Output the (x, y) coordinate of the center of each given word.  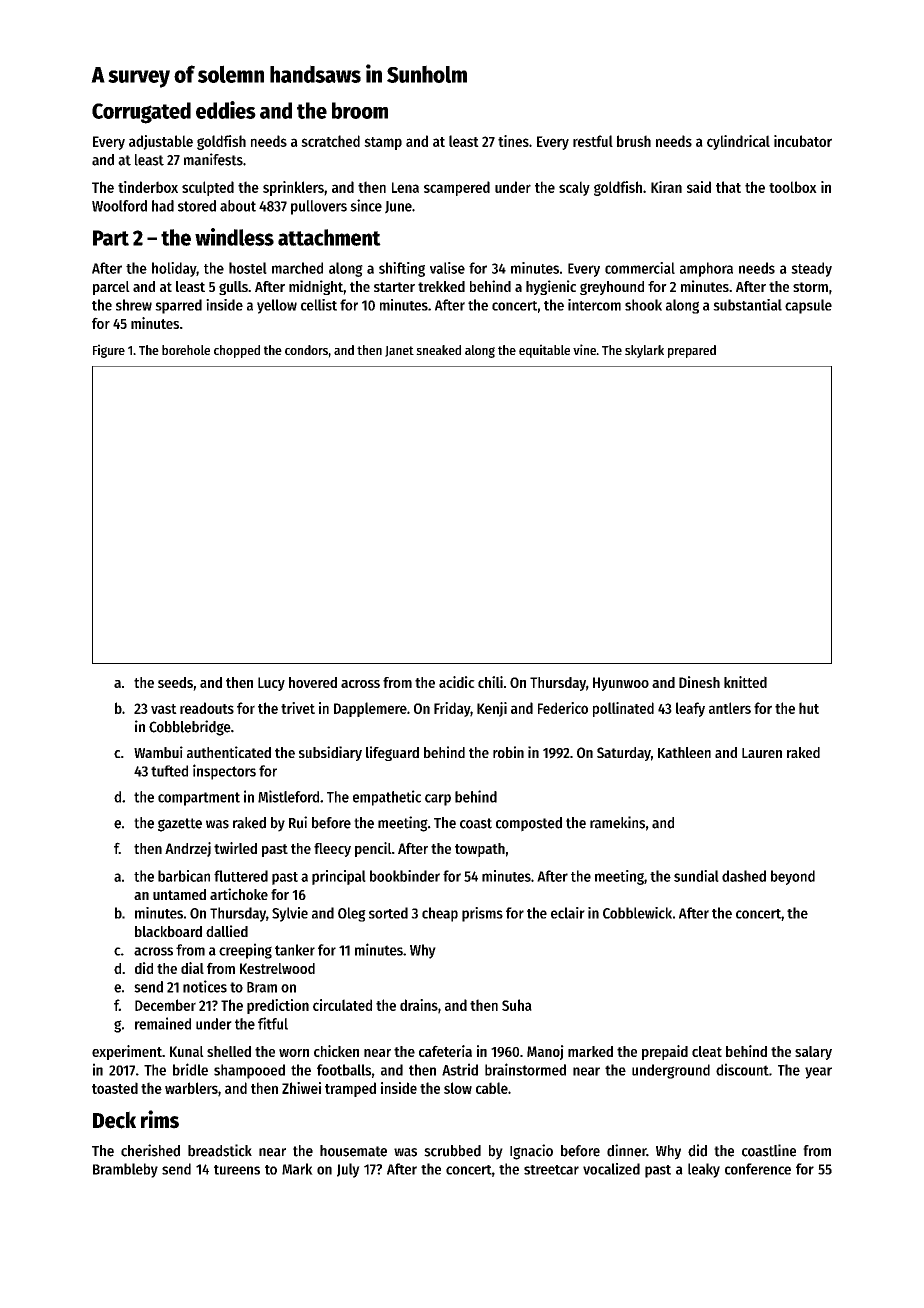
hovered (313, 682)
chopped (237, 351)
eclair (568, 913)
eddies (226, 110)
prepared (692, 351)
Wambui (158, 752)
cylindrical (738, 142)
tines (513, 141)
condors (306, 350)
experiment (127, 1052)
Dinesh (699, 682)
